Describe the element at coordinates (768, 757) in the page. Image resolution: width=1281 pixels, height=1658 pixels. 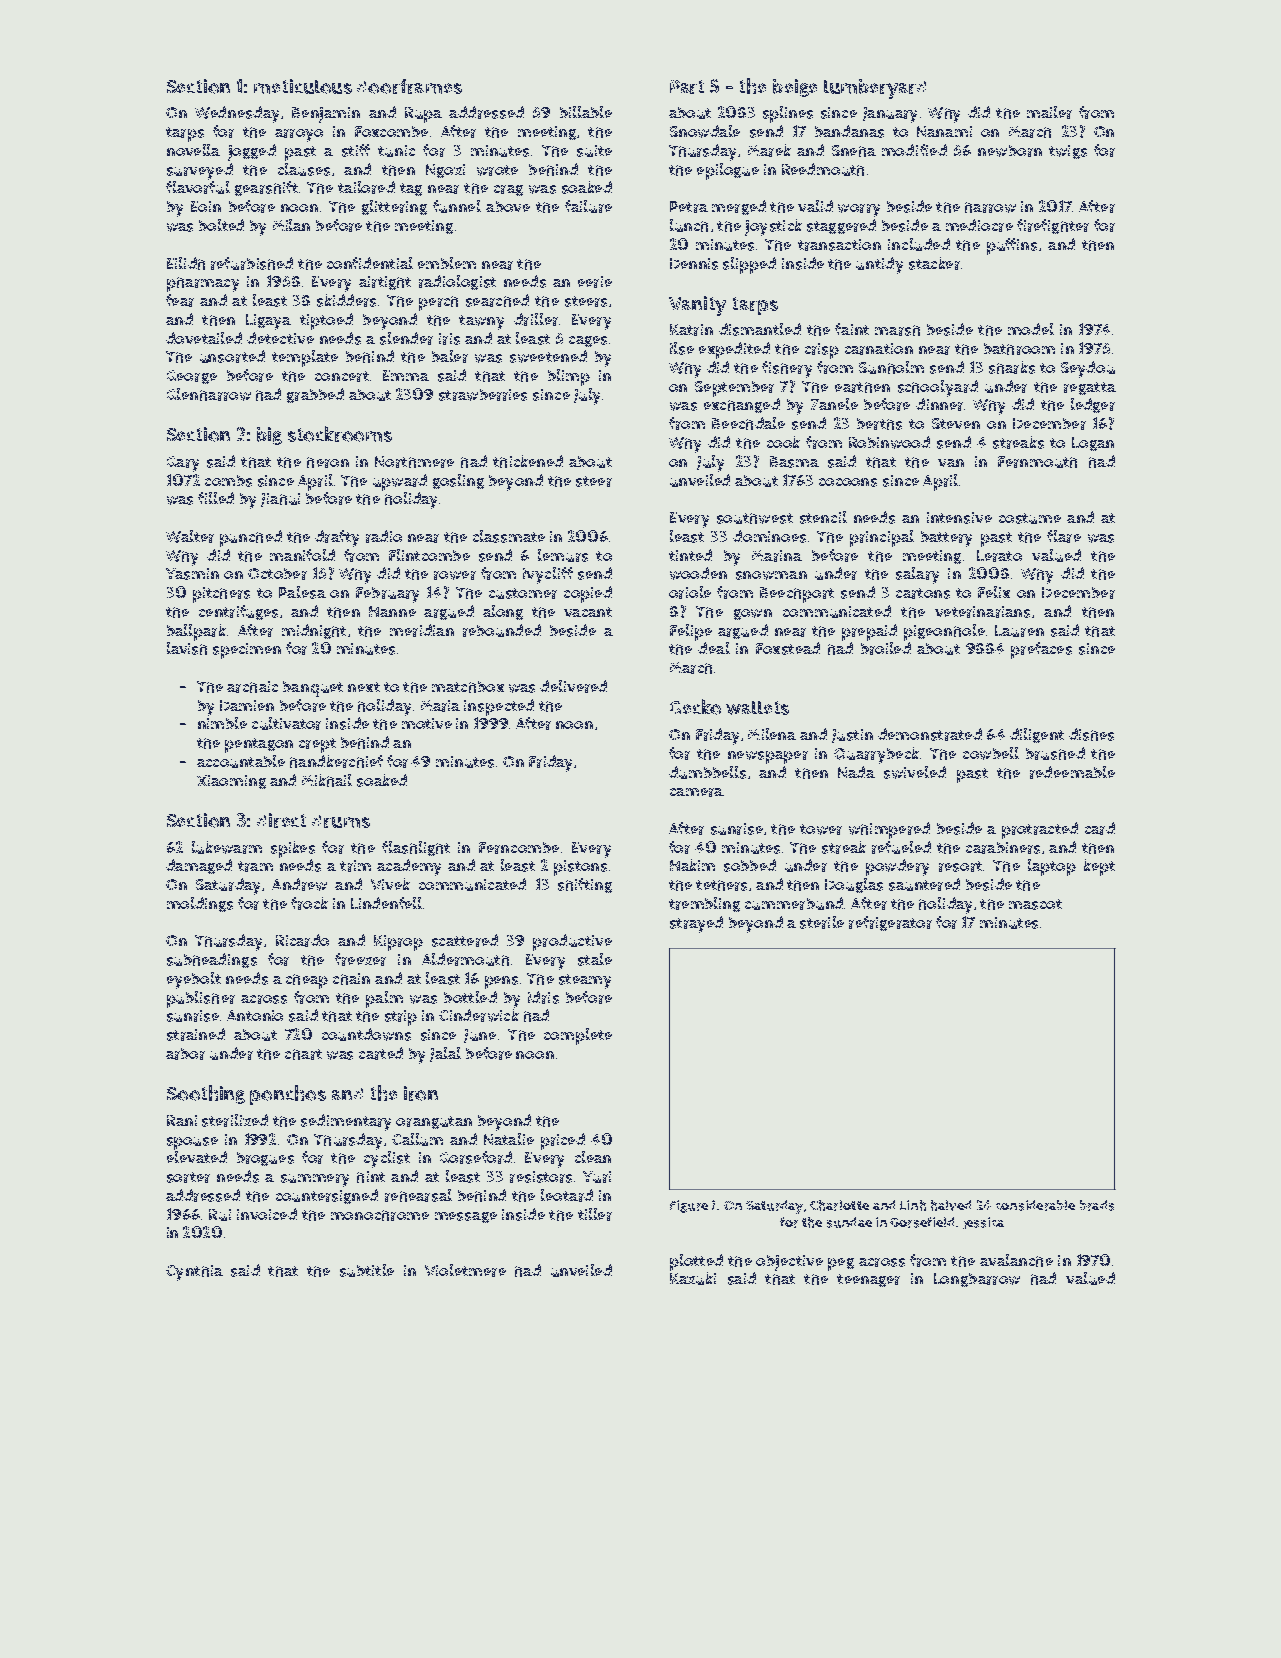
I see `newspaper` at that location.
